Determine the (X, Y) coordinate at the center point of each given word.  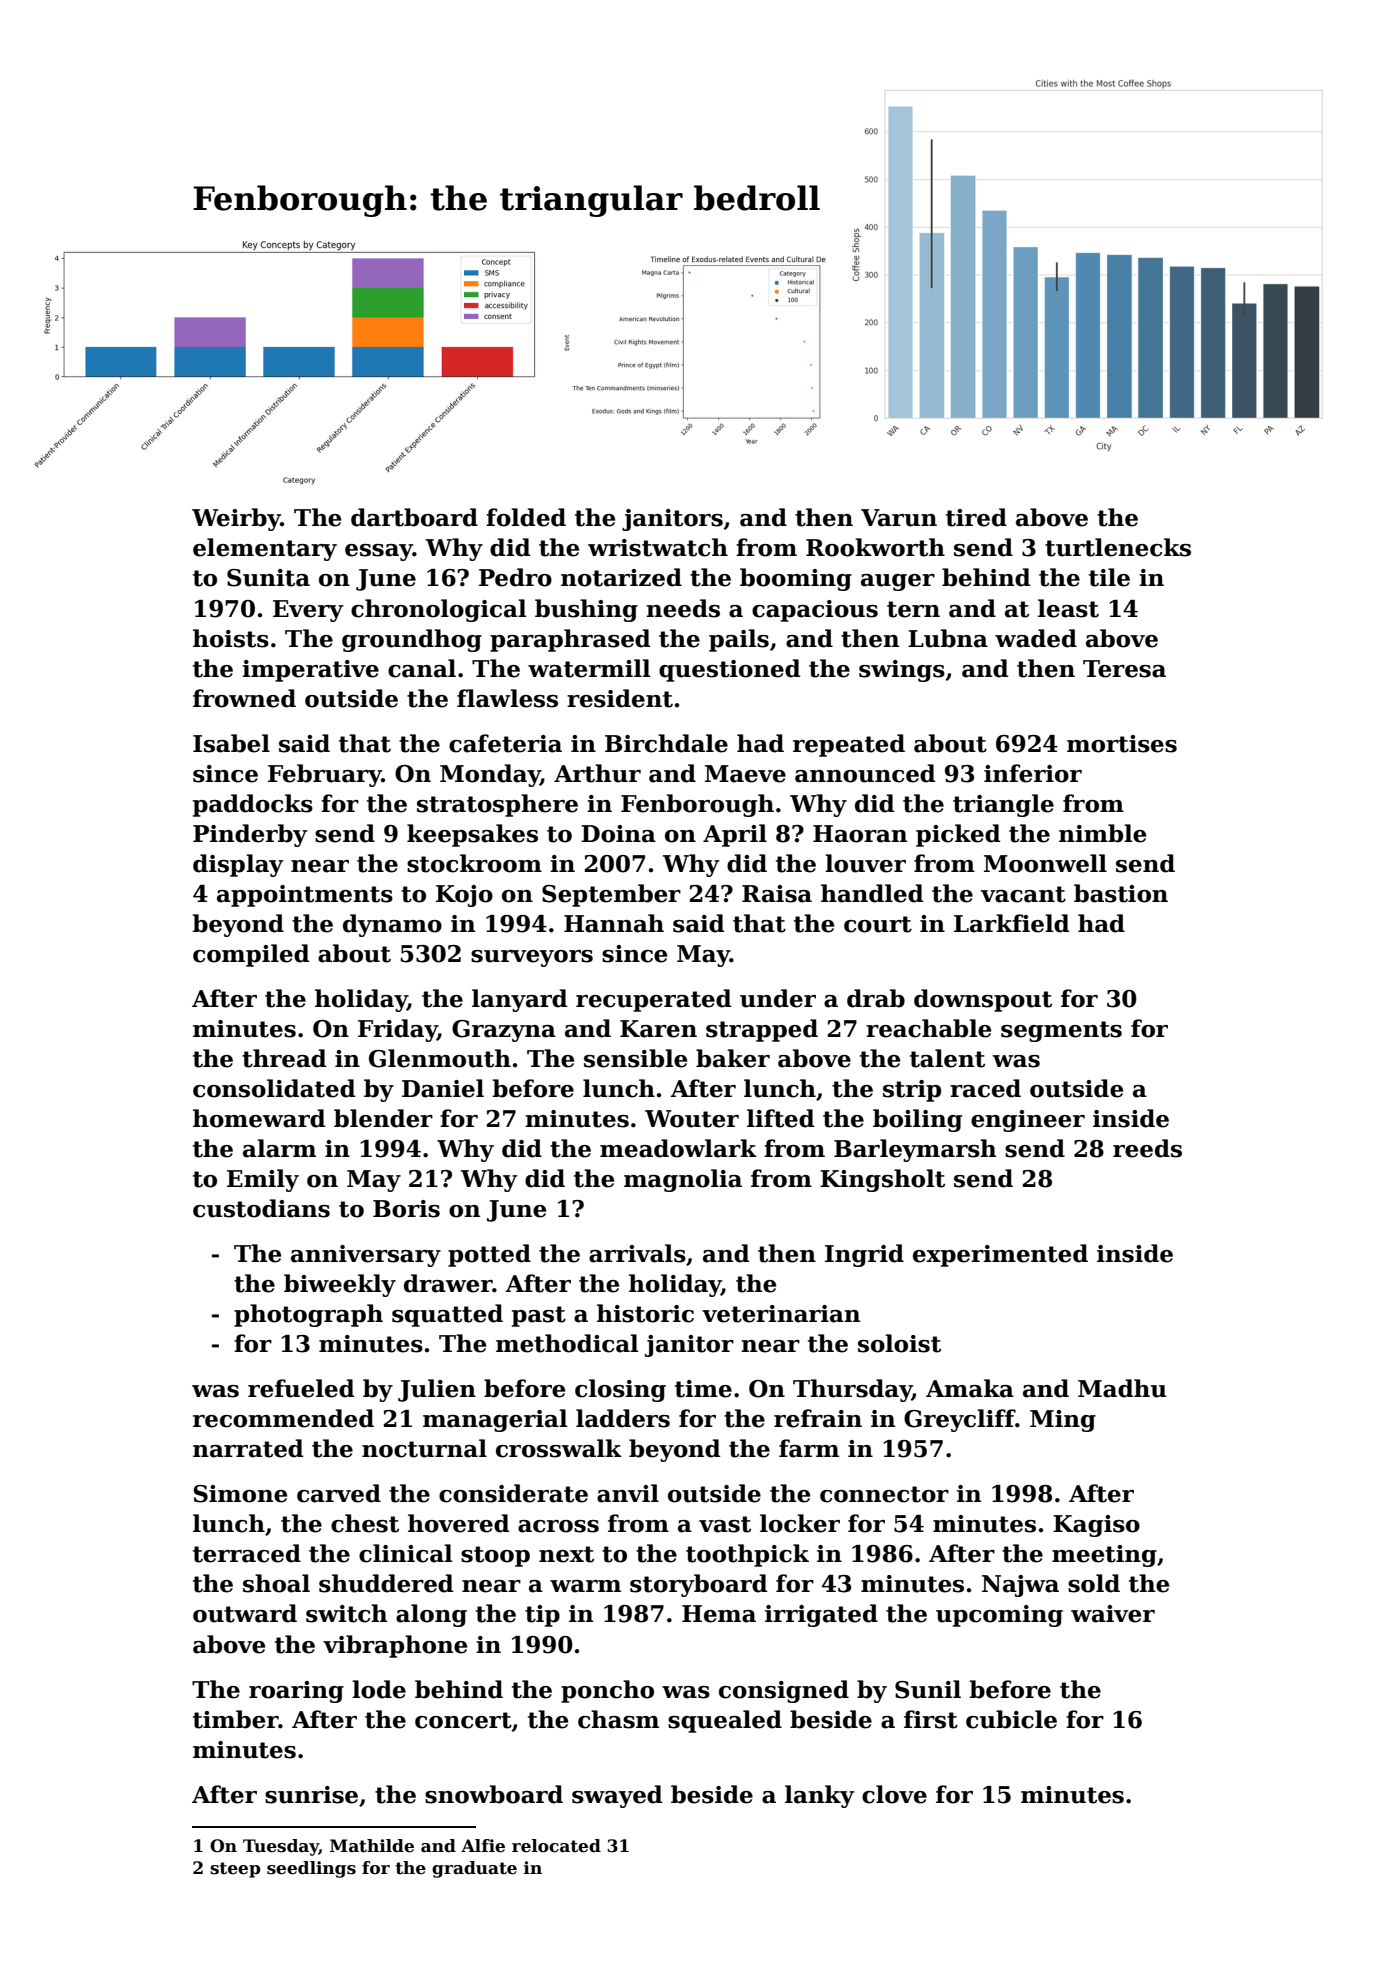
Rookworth (875, 547)
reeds (1147, 1148)
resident (620, 698)
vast (725, 1524)
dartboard (414, 517)
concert (463, 1720)
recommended (283, 1418)
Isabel (231, 743)
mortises (1122, 744)
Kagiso (1096, 1526)
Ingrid (864, 1255)
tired (976, 517)
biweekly (340, 1285)
